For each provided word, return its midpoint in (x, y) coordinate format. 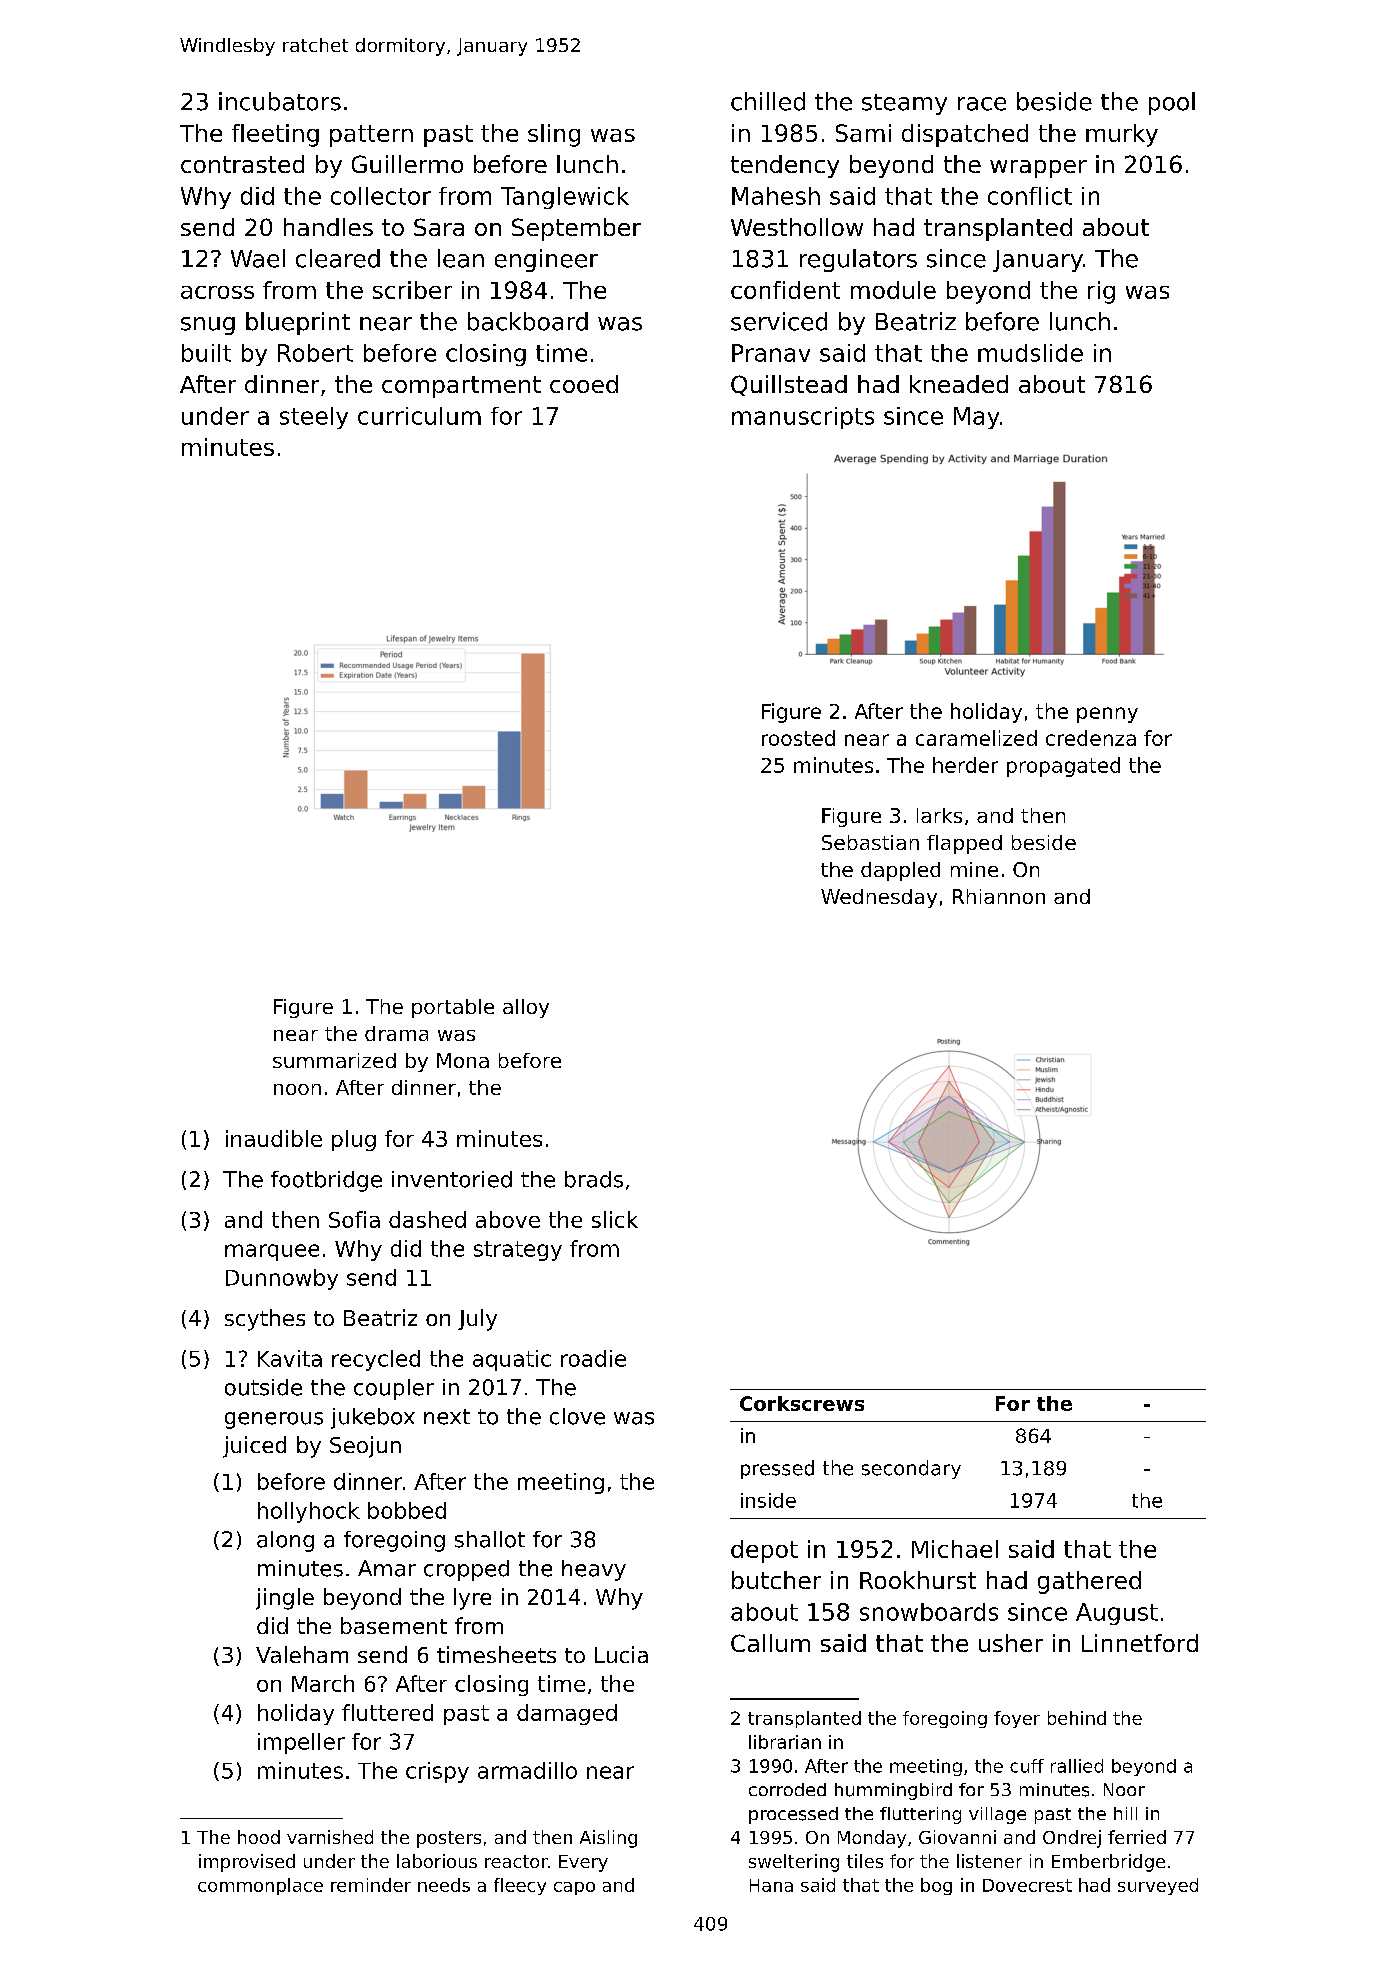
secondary (911, 1469)
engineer (546, 260)
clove (577, 1416)
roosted (798, 738)
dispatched (965, 135)
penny (1107, 715)
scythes (265, 1320)
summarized (334, 1060)
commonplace (260, 1886)
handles (328, 227)
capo (574, 1888)
